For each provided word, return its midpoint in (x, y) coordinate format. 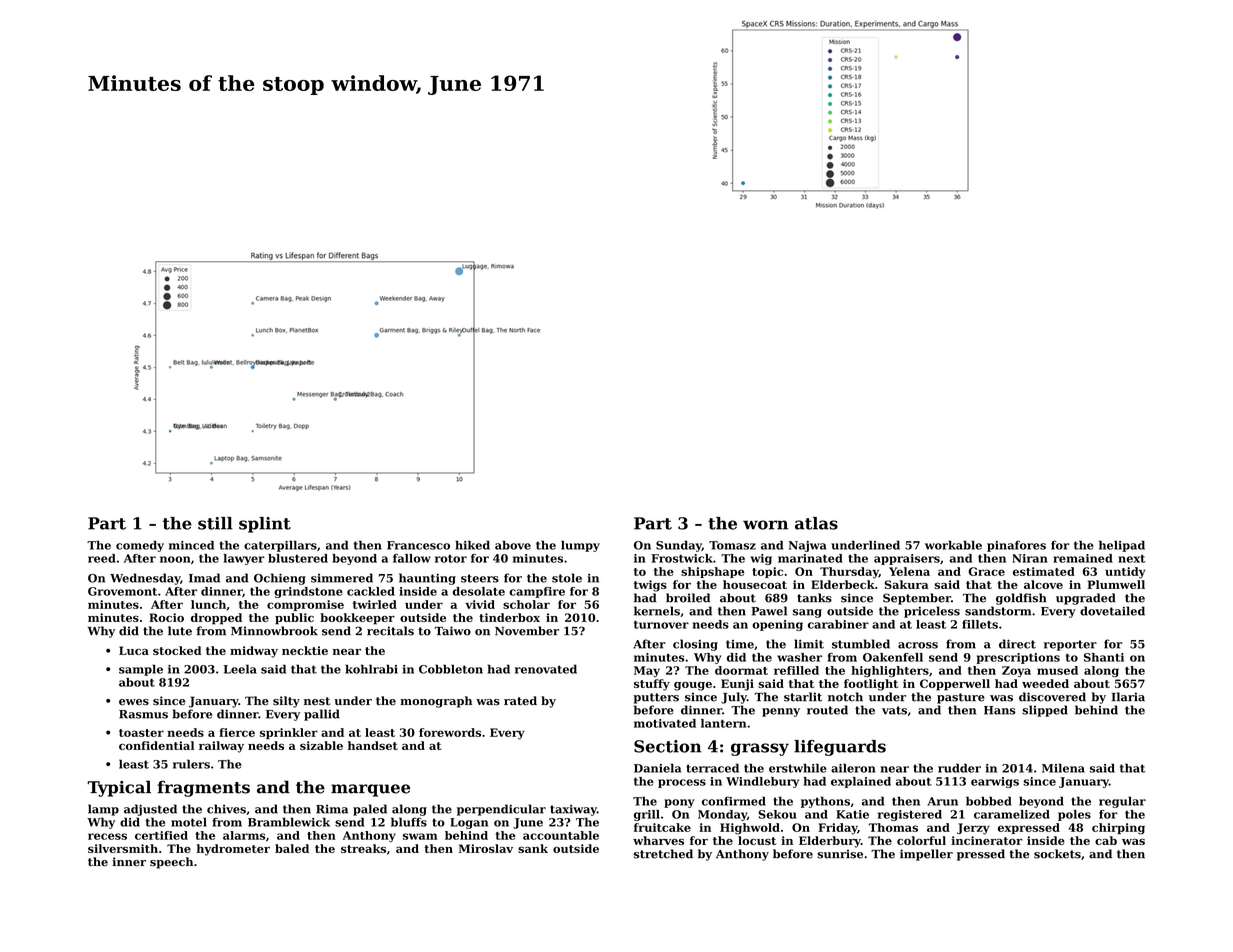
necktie (305, 650)
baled (292, 848)
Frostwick (682, 558)
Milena (1063, 768)
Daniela (657, 768)
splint (265, 525)
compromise (305, 605)
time (740, 644)
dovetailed (1112, 611)
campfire (537, 592)
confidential (156, 745)
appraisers (907, 559)
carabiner (838, 624)
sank (533, 848)
